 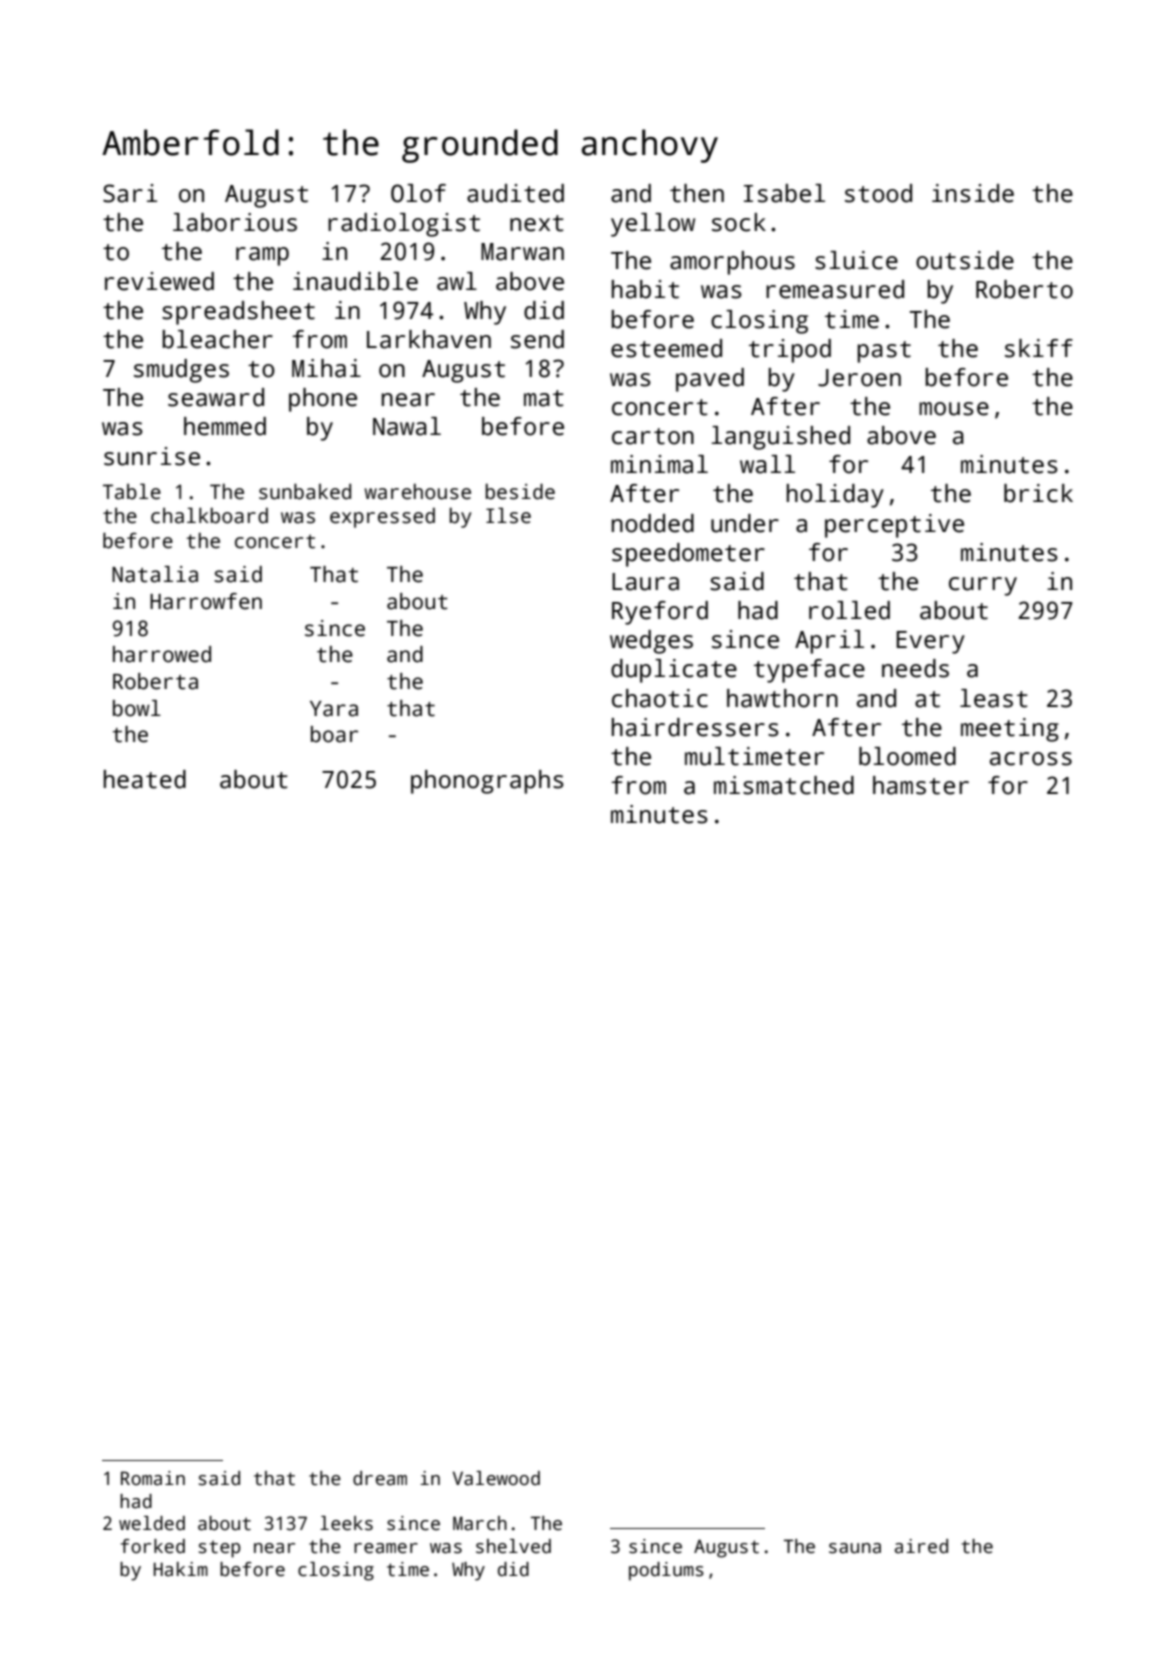 What do you see at coordinates (973, 193) in the screenshot?
I see `inside` at bounding box center [973, 193].
